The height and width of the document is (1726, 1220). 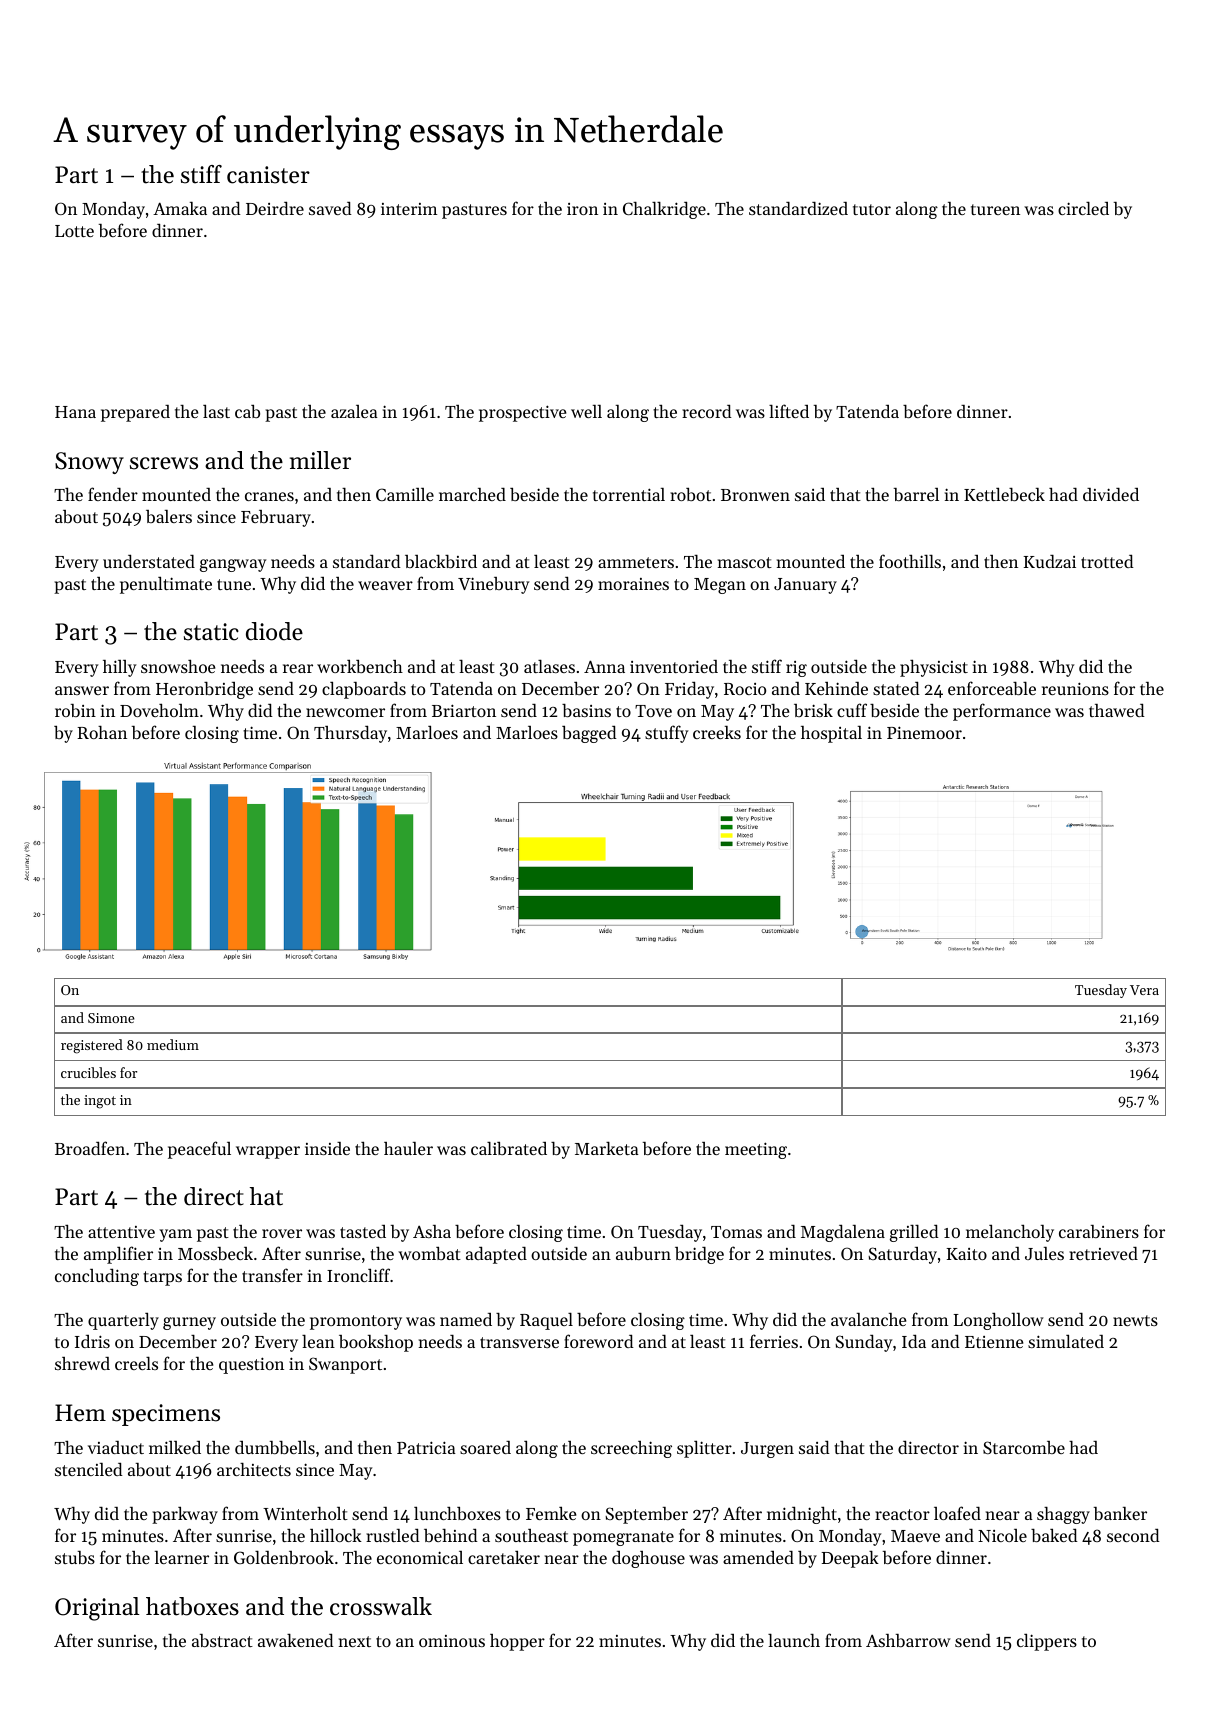 I want to click on thawed, so click(x=1117, y=710).
